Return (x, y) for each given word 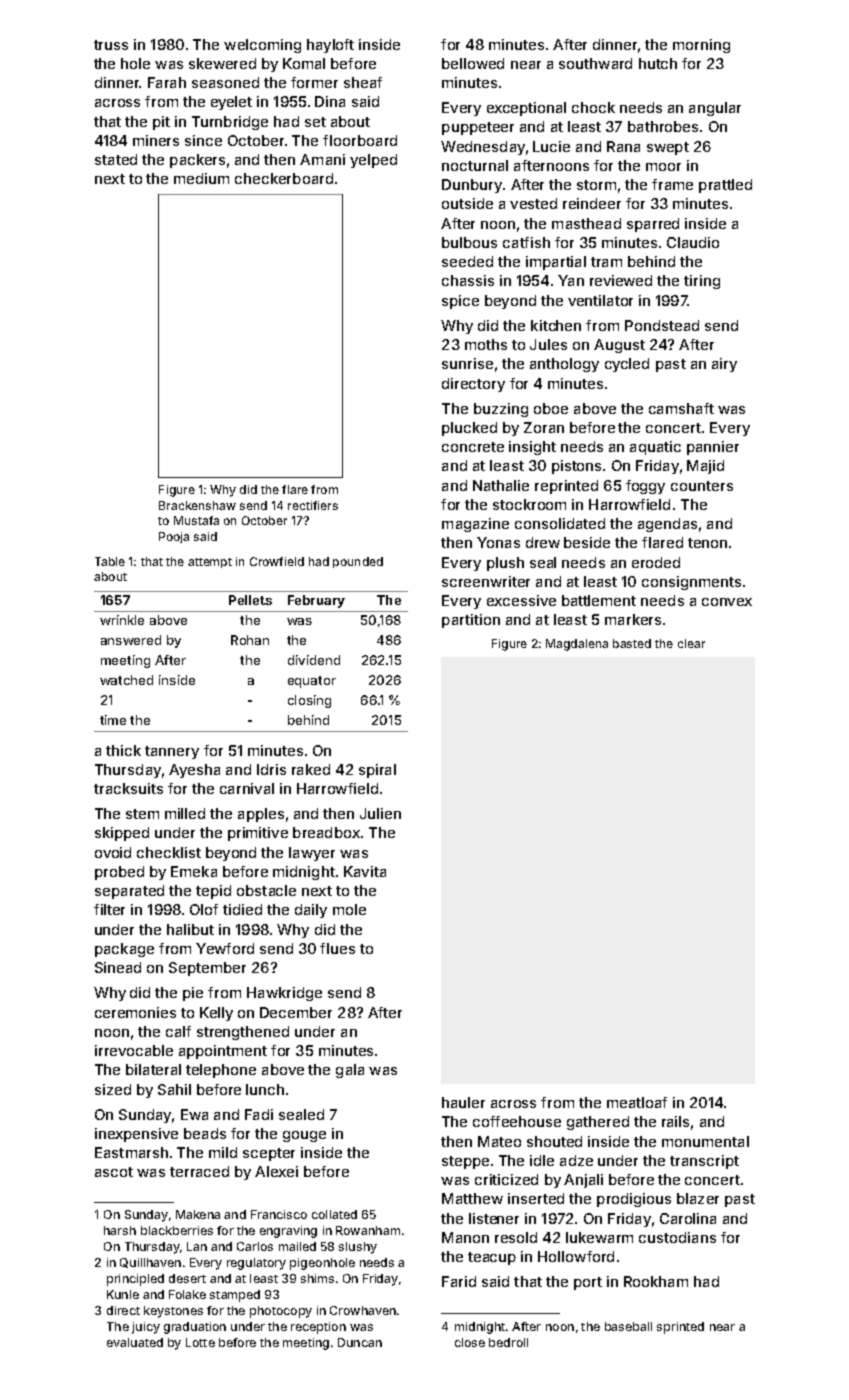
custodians (677, 1237)
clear (691, 643)
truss (111, 45)
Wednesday (483, 148)
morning (701, 46)
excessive (521, 600)
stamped (235, 1296)
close (470, 1342)
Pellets (250, 600)
